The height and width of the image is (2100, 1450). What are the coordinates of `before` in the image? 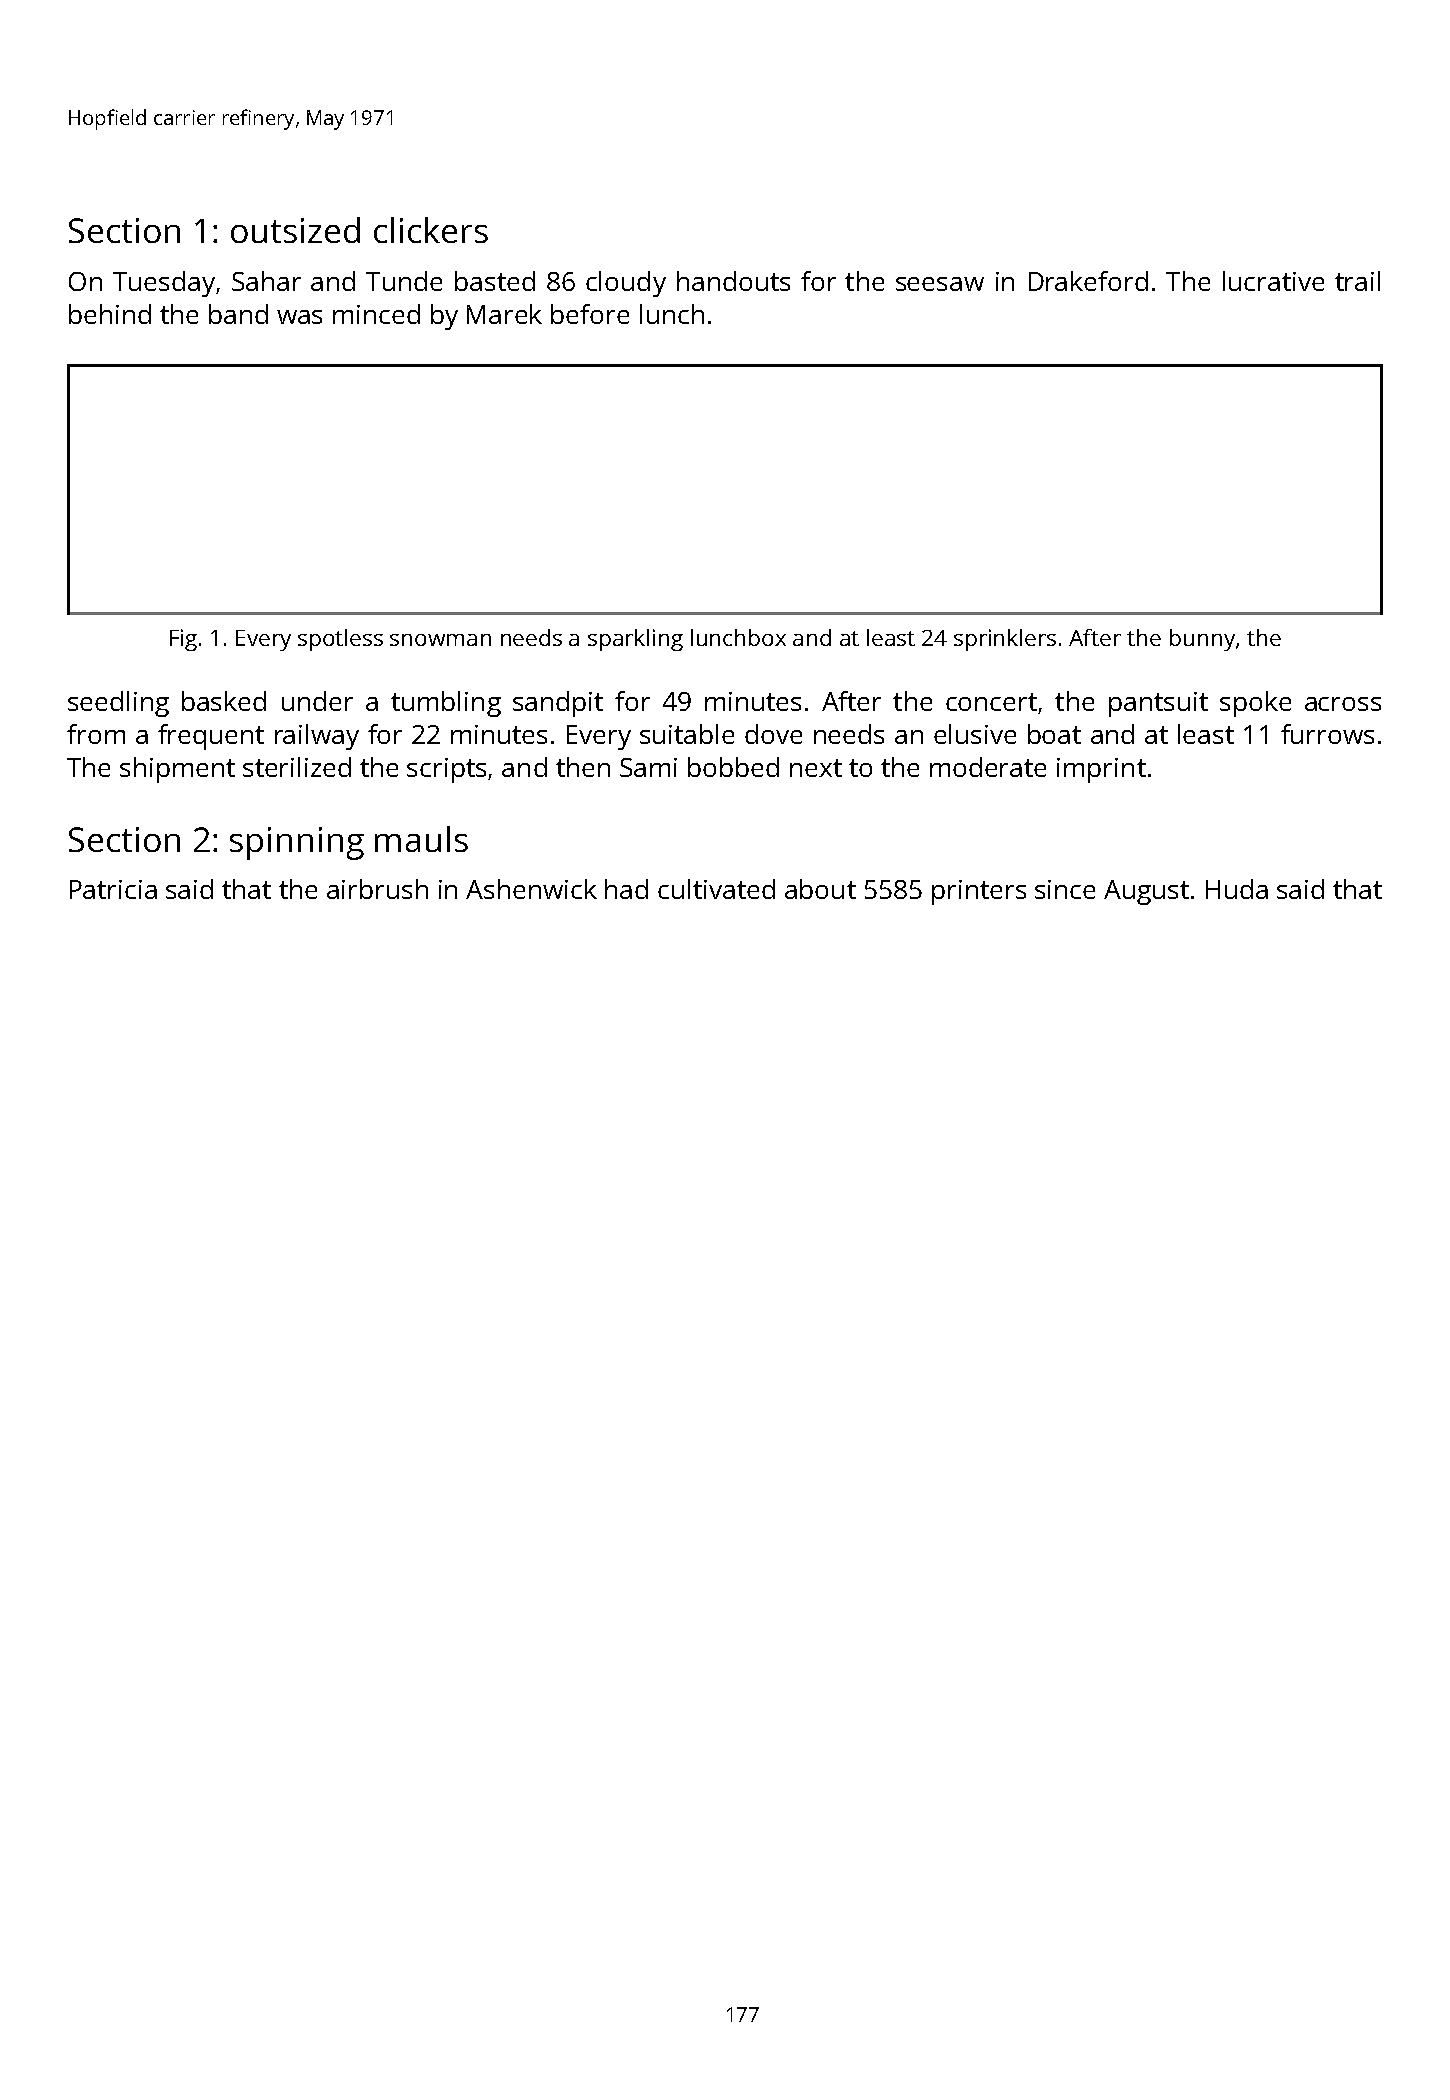 It's located at (590, 314).
